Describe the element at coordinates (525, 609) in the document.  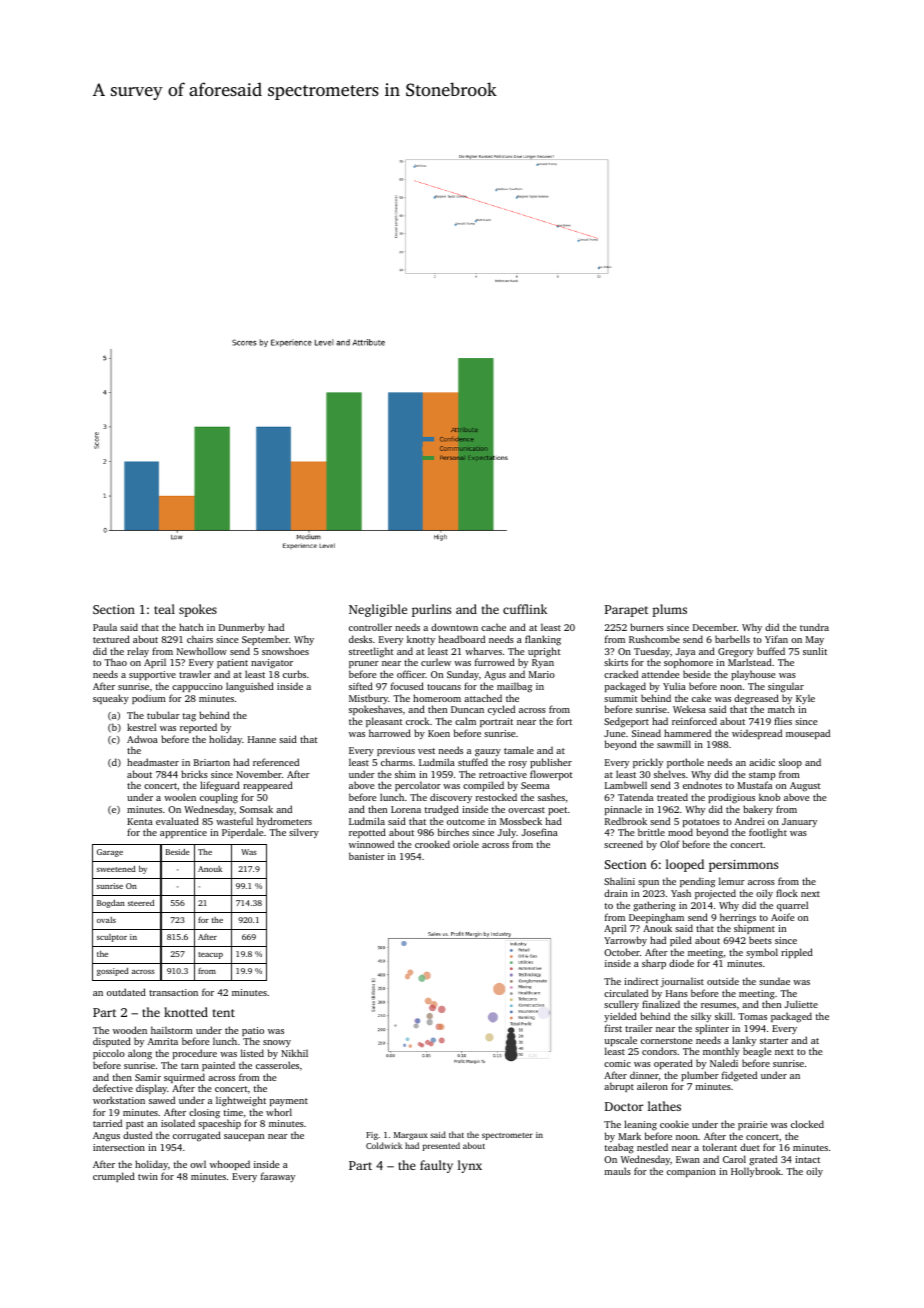
I see `cufflink` at that location.
